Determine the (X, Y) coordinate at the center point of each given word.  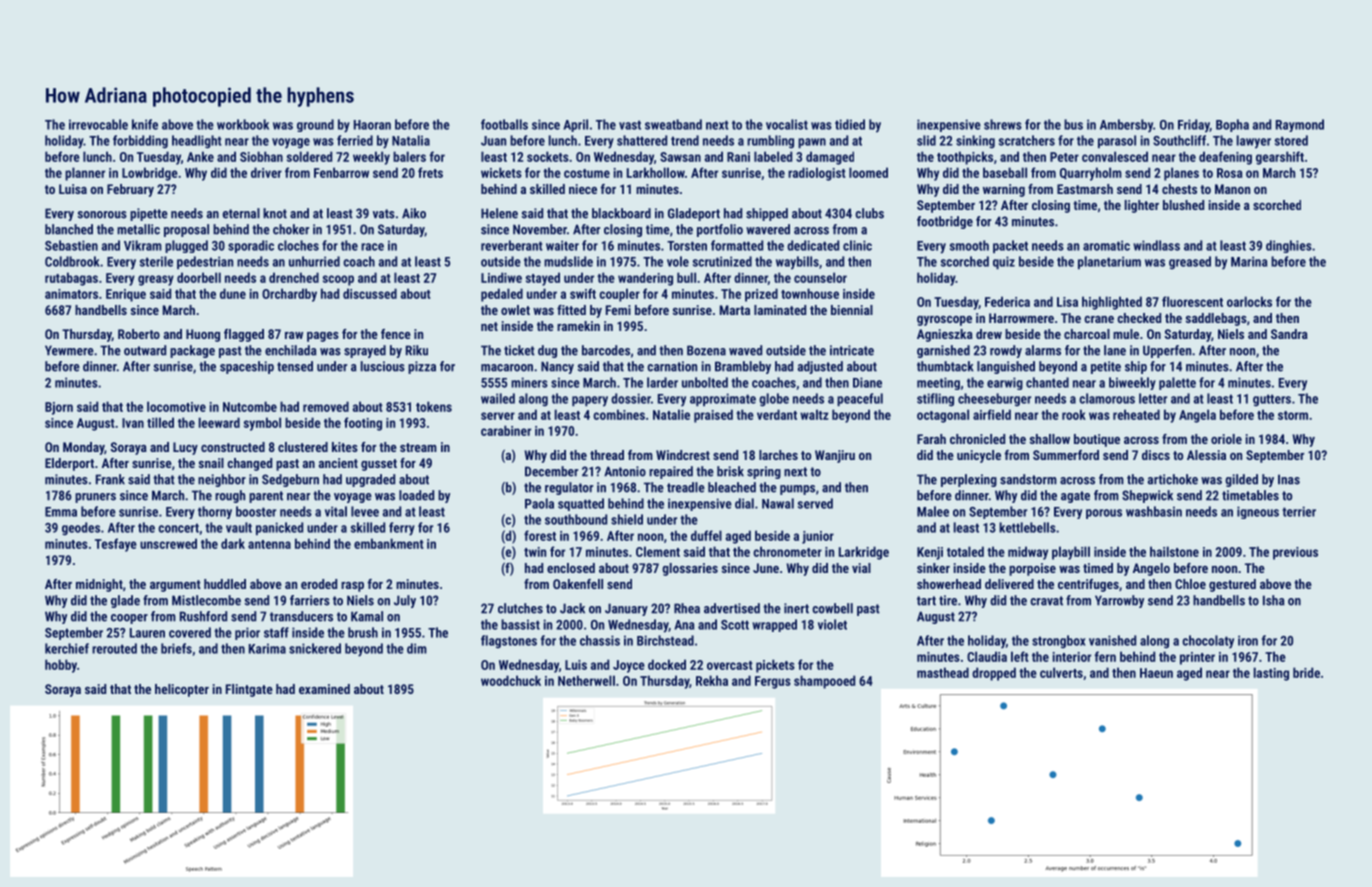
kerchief (67, 648)
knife (145, 124)
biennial (852, 310)
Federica (1007, 301)
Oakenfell (578, 584)
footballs (504, 124)
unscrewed (168, 543)
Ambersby (1126, 126)
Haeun (1156, 673)
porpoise (1032, 569)
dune (233, 293)
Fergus (773, 682)
